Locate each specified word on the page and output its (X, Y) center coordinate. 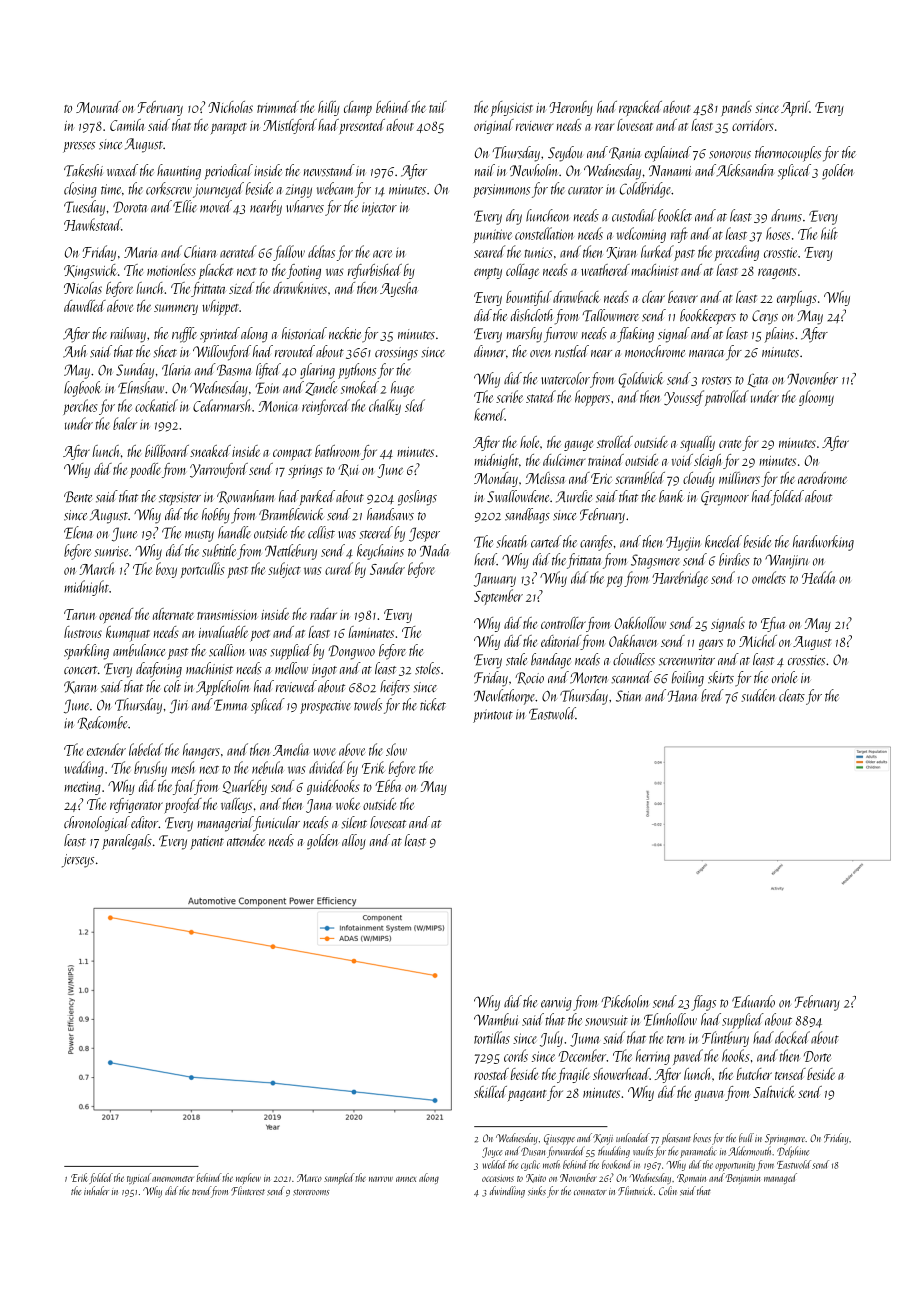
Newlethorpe (504, 697)
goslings (417, 498)
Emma (230, 705)
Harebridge (680, 579)
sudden (758, 695)
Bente (78, 497)
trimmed (278, 107)
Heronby (571, 108)
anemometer (173, 1179)
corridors (753, 125)
